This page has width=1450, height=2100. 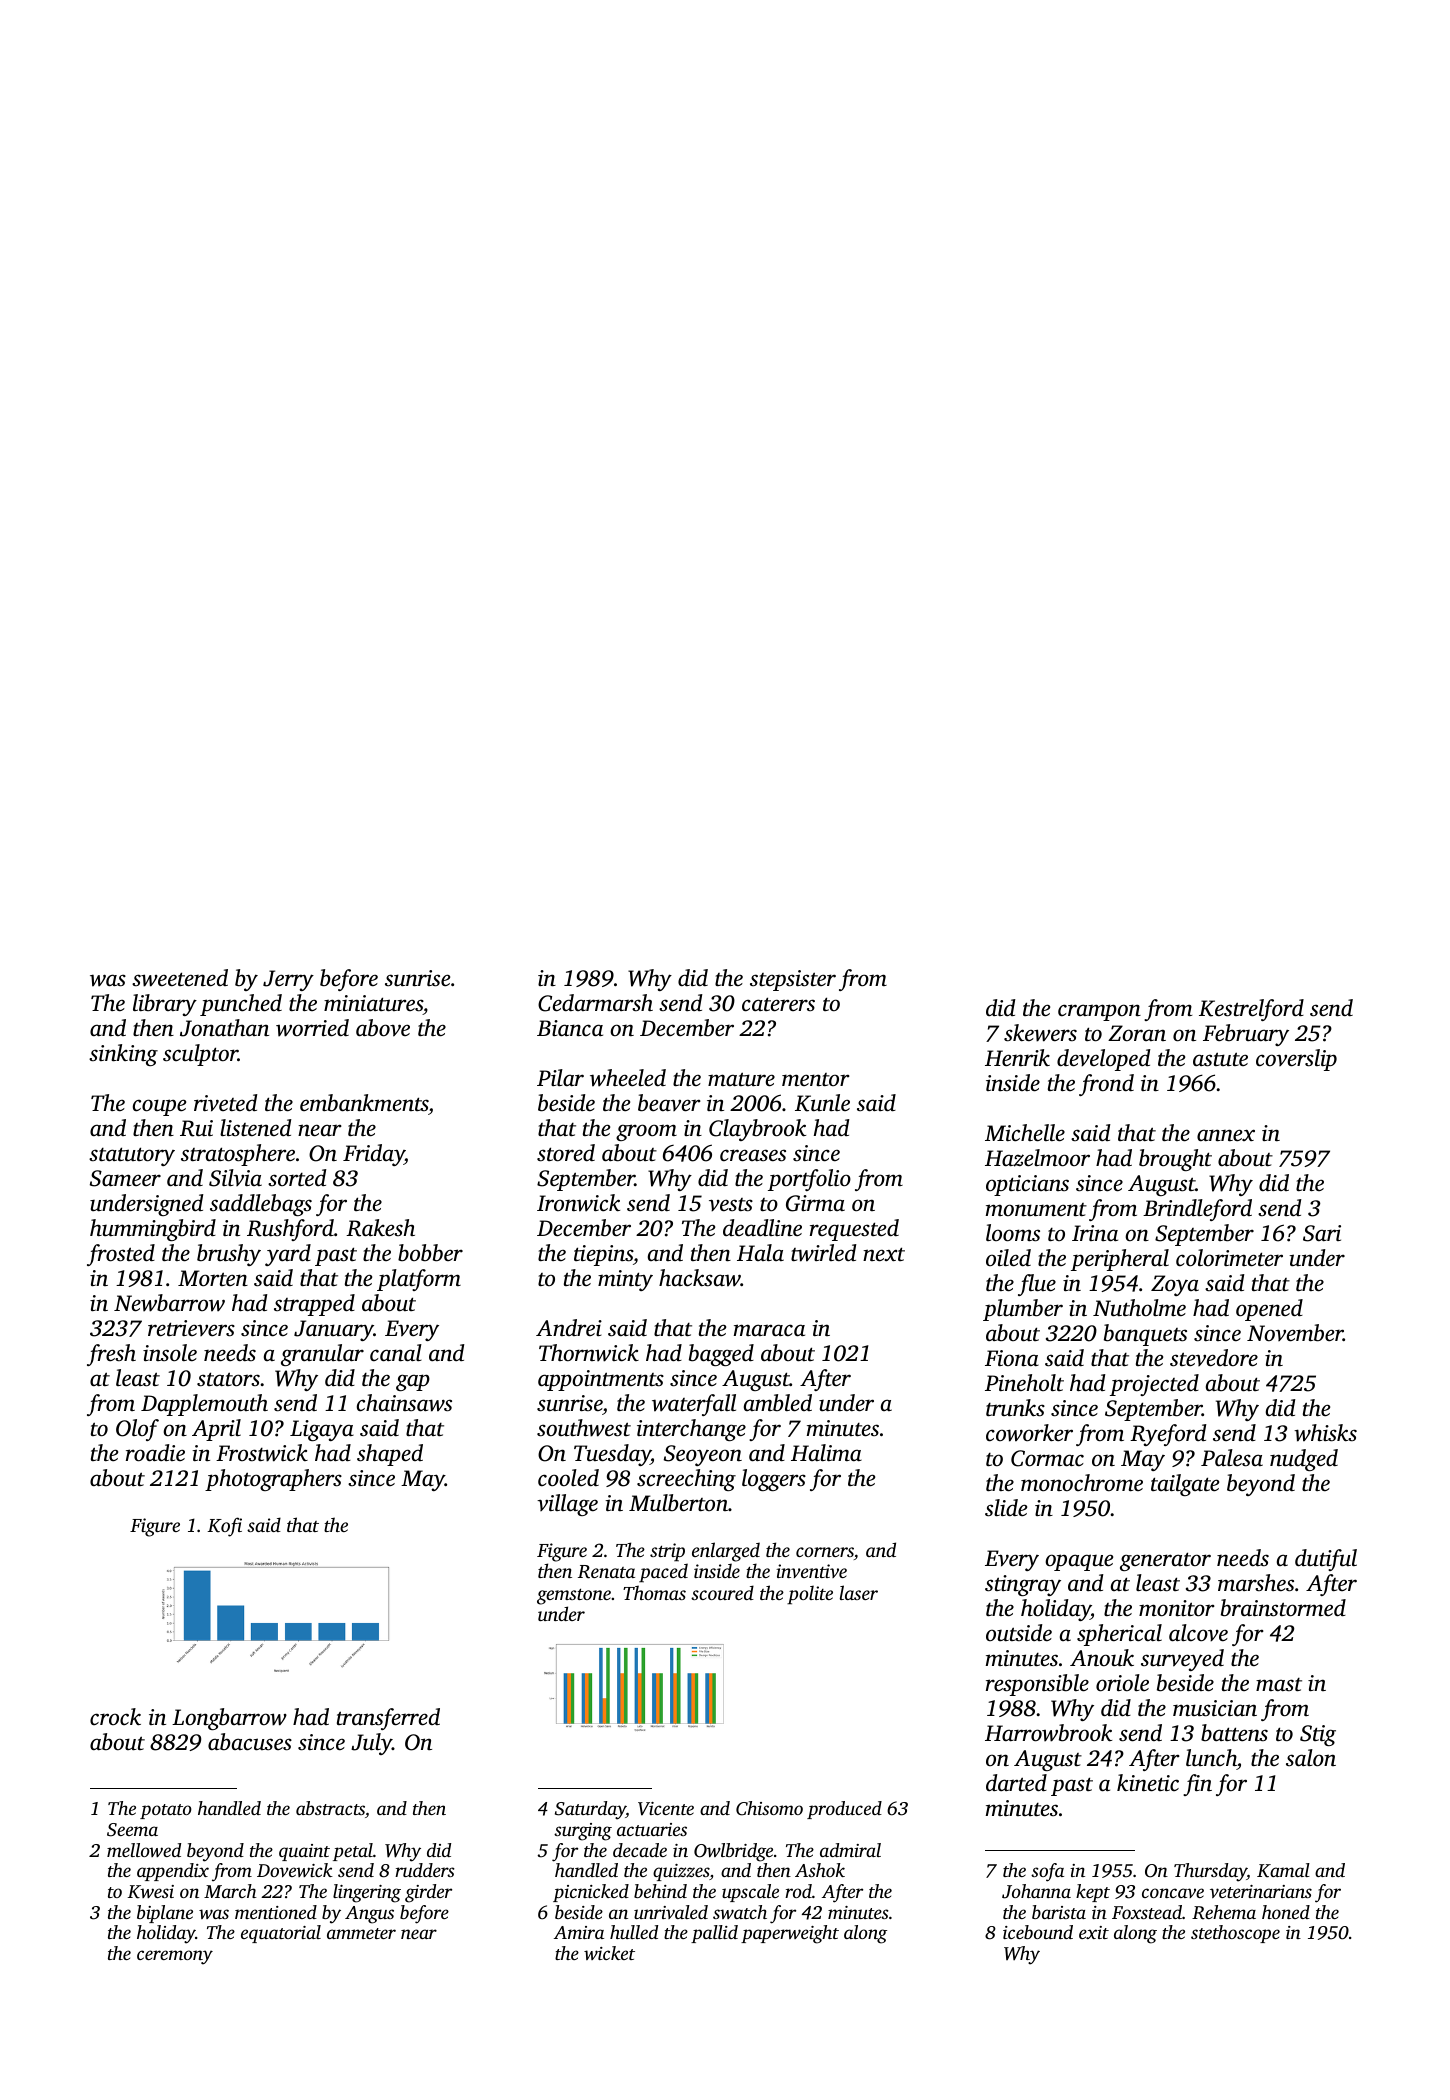 What do you see at coordinates (276, 1912) in the page?
I see `mentioned` at bounding box center [276, 1912].
